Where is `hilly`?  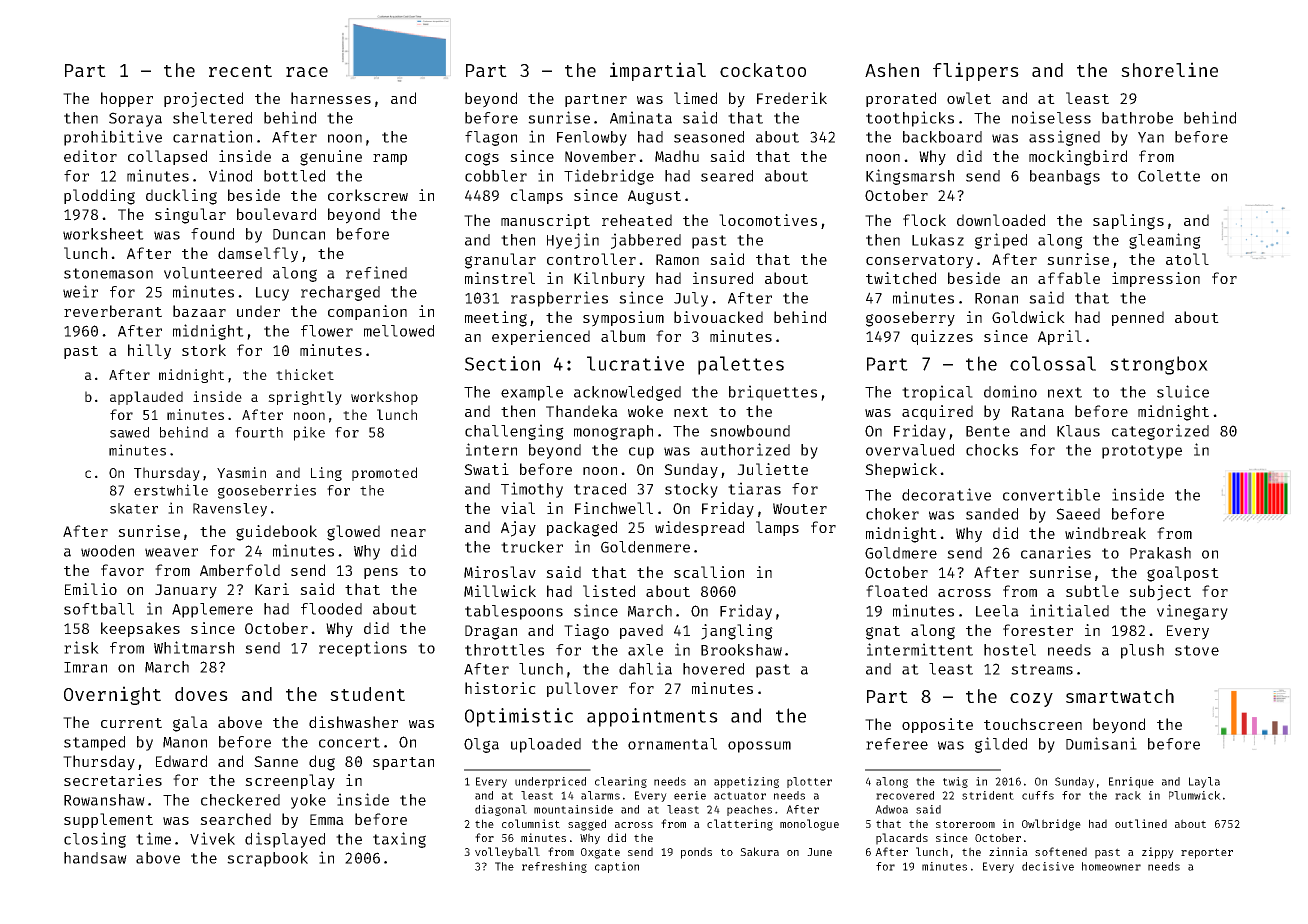 hilly is located at coordinates (149, 352).
